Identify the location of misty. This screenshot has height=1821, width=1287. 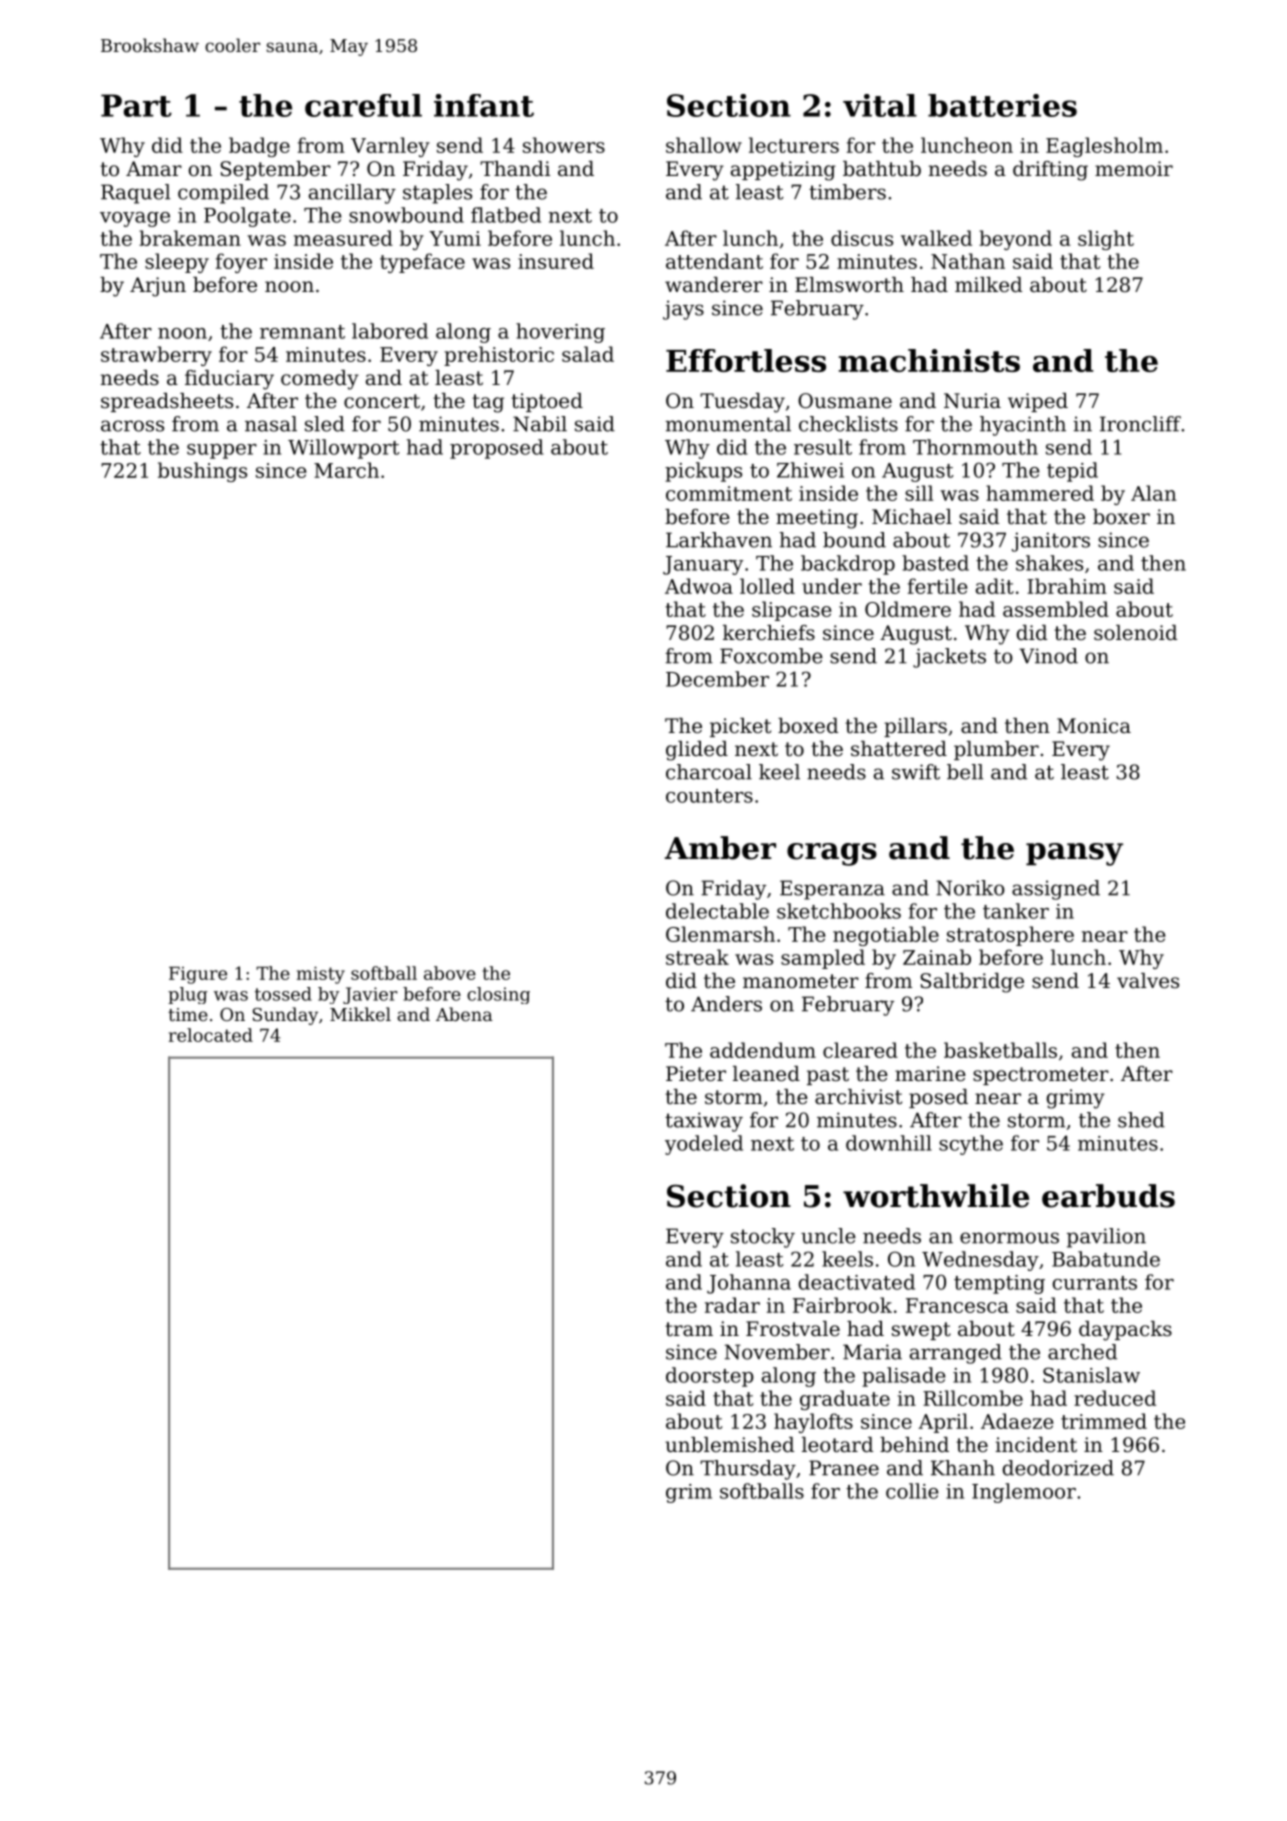
(321, 975).
